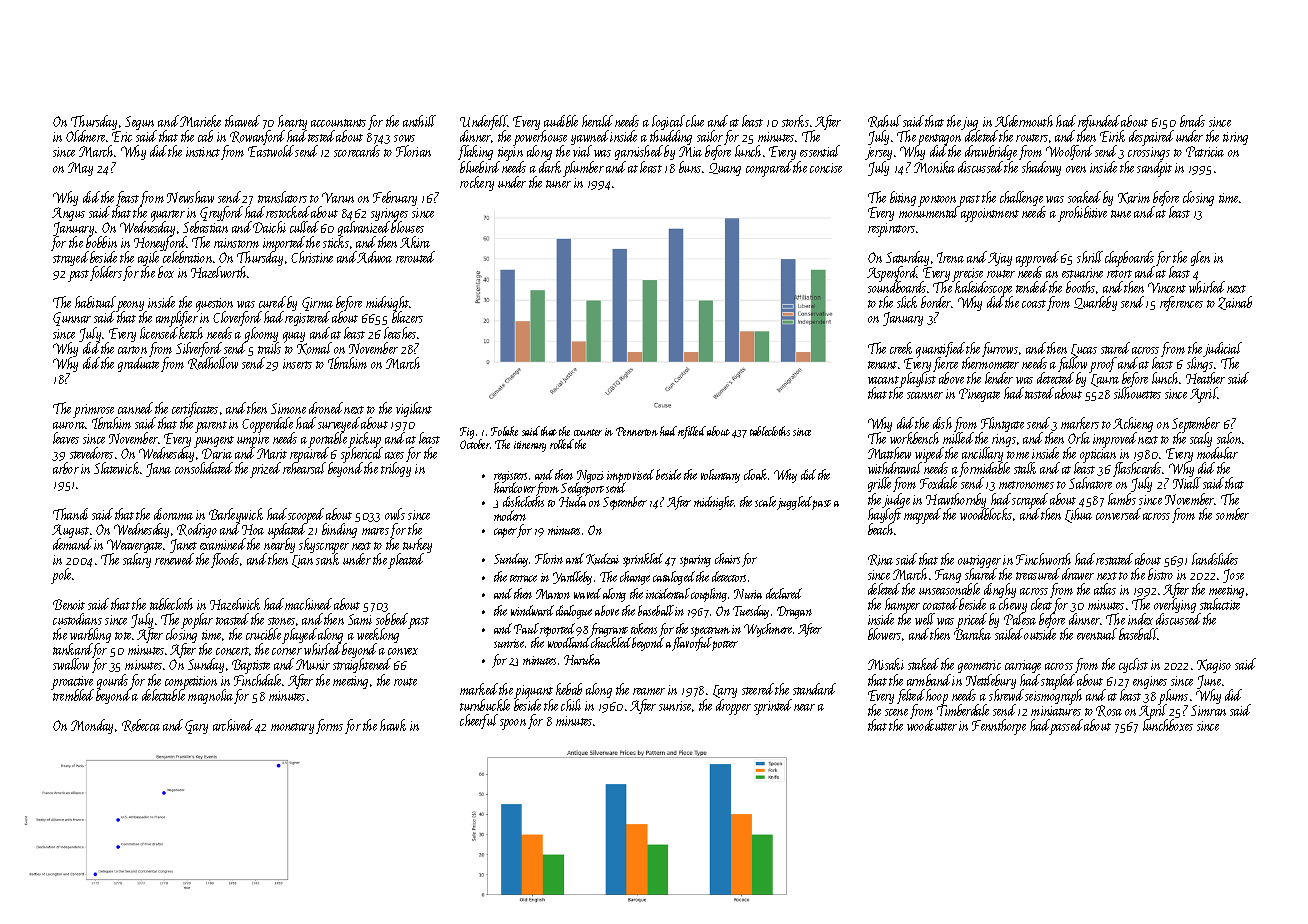  I want to click on Marieke, so click(200, 121).
